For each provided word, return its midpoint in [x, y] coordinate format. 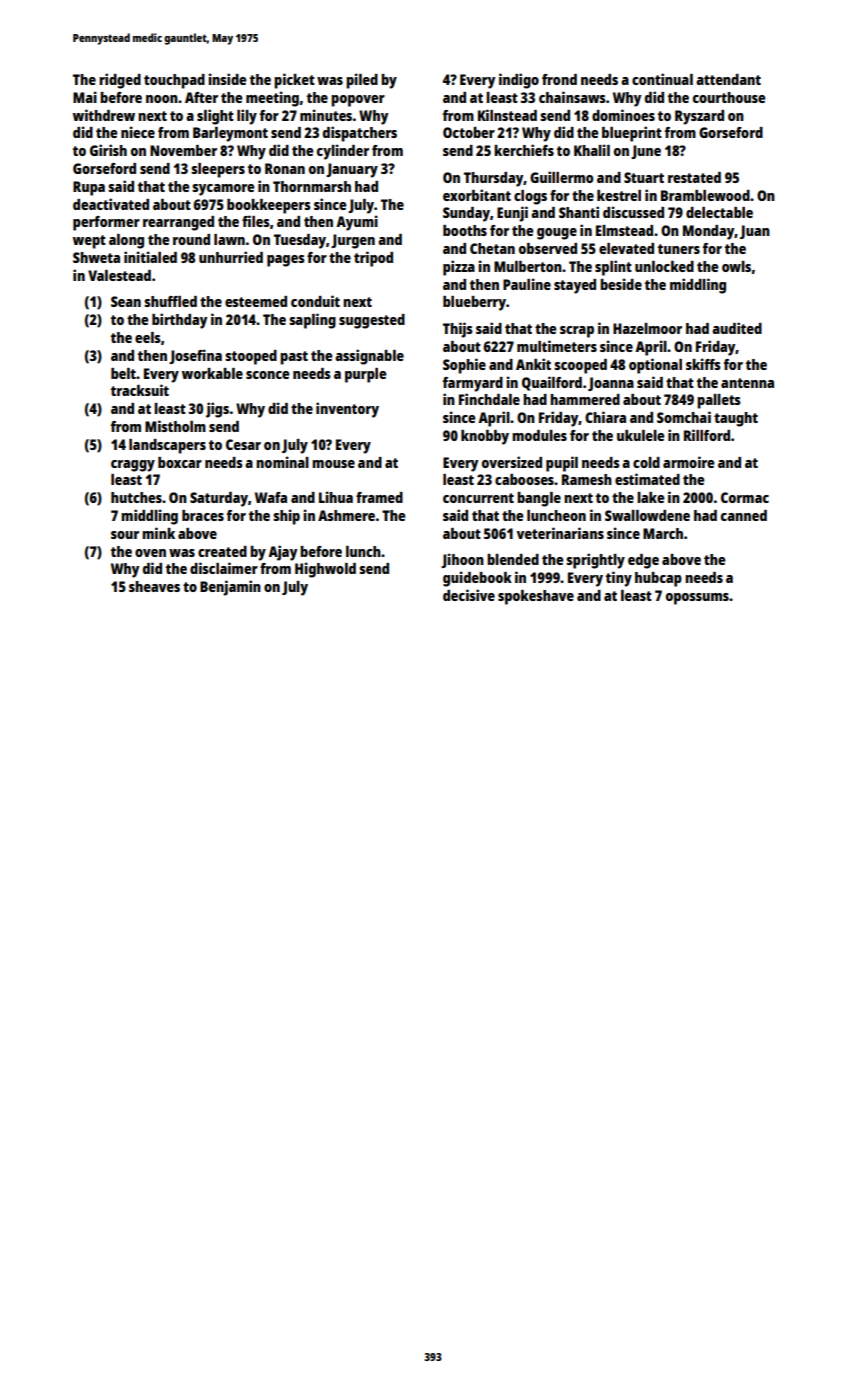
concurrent [478, 498]
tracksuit [140, 390]
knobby [485, 437]
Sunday [466, 214]
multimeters [557, 346]
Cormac [745, 497]
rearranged [178, 223]
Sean [126, 301]
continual [662, 79]
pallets [719, 401]
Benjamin [230, 588]
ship [286, 517]
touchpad [174, 81]
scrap [577, 332]
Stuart [644, 177]
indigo [519, 81]
